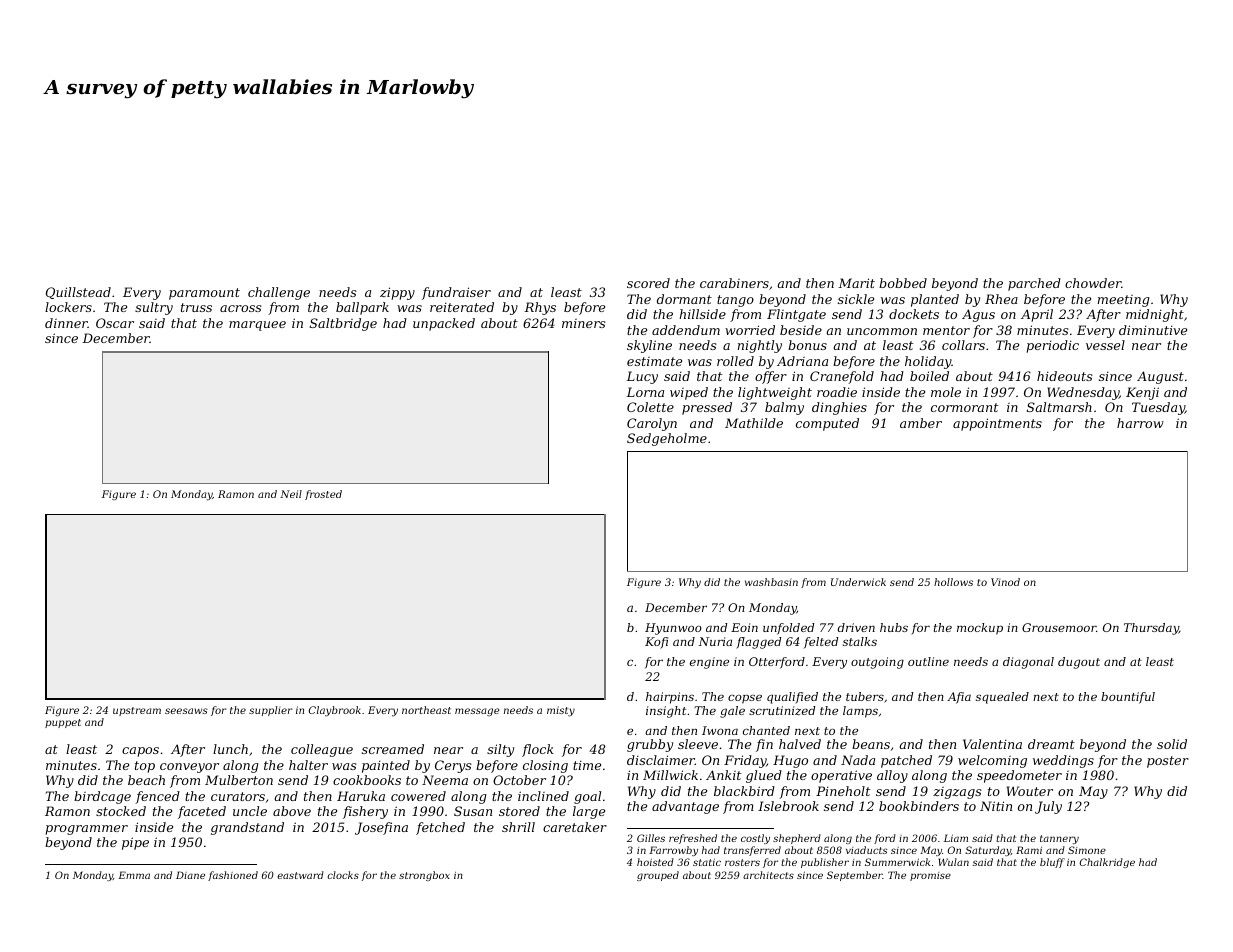 This screenshot has width=1233, height=952. What do you see at coordinates (771, 582) in the screenshot?
I see `washbasin` at bounding box center [771, 582].
